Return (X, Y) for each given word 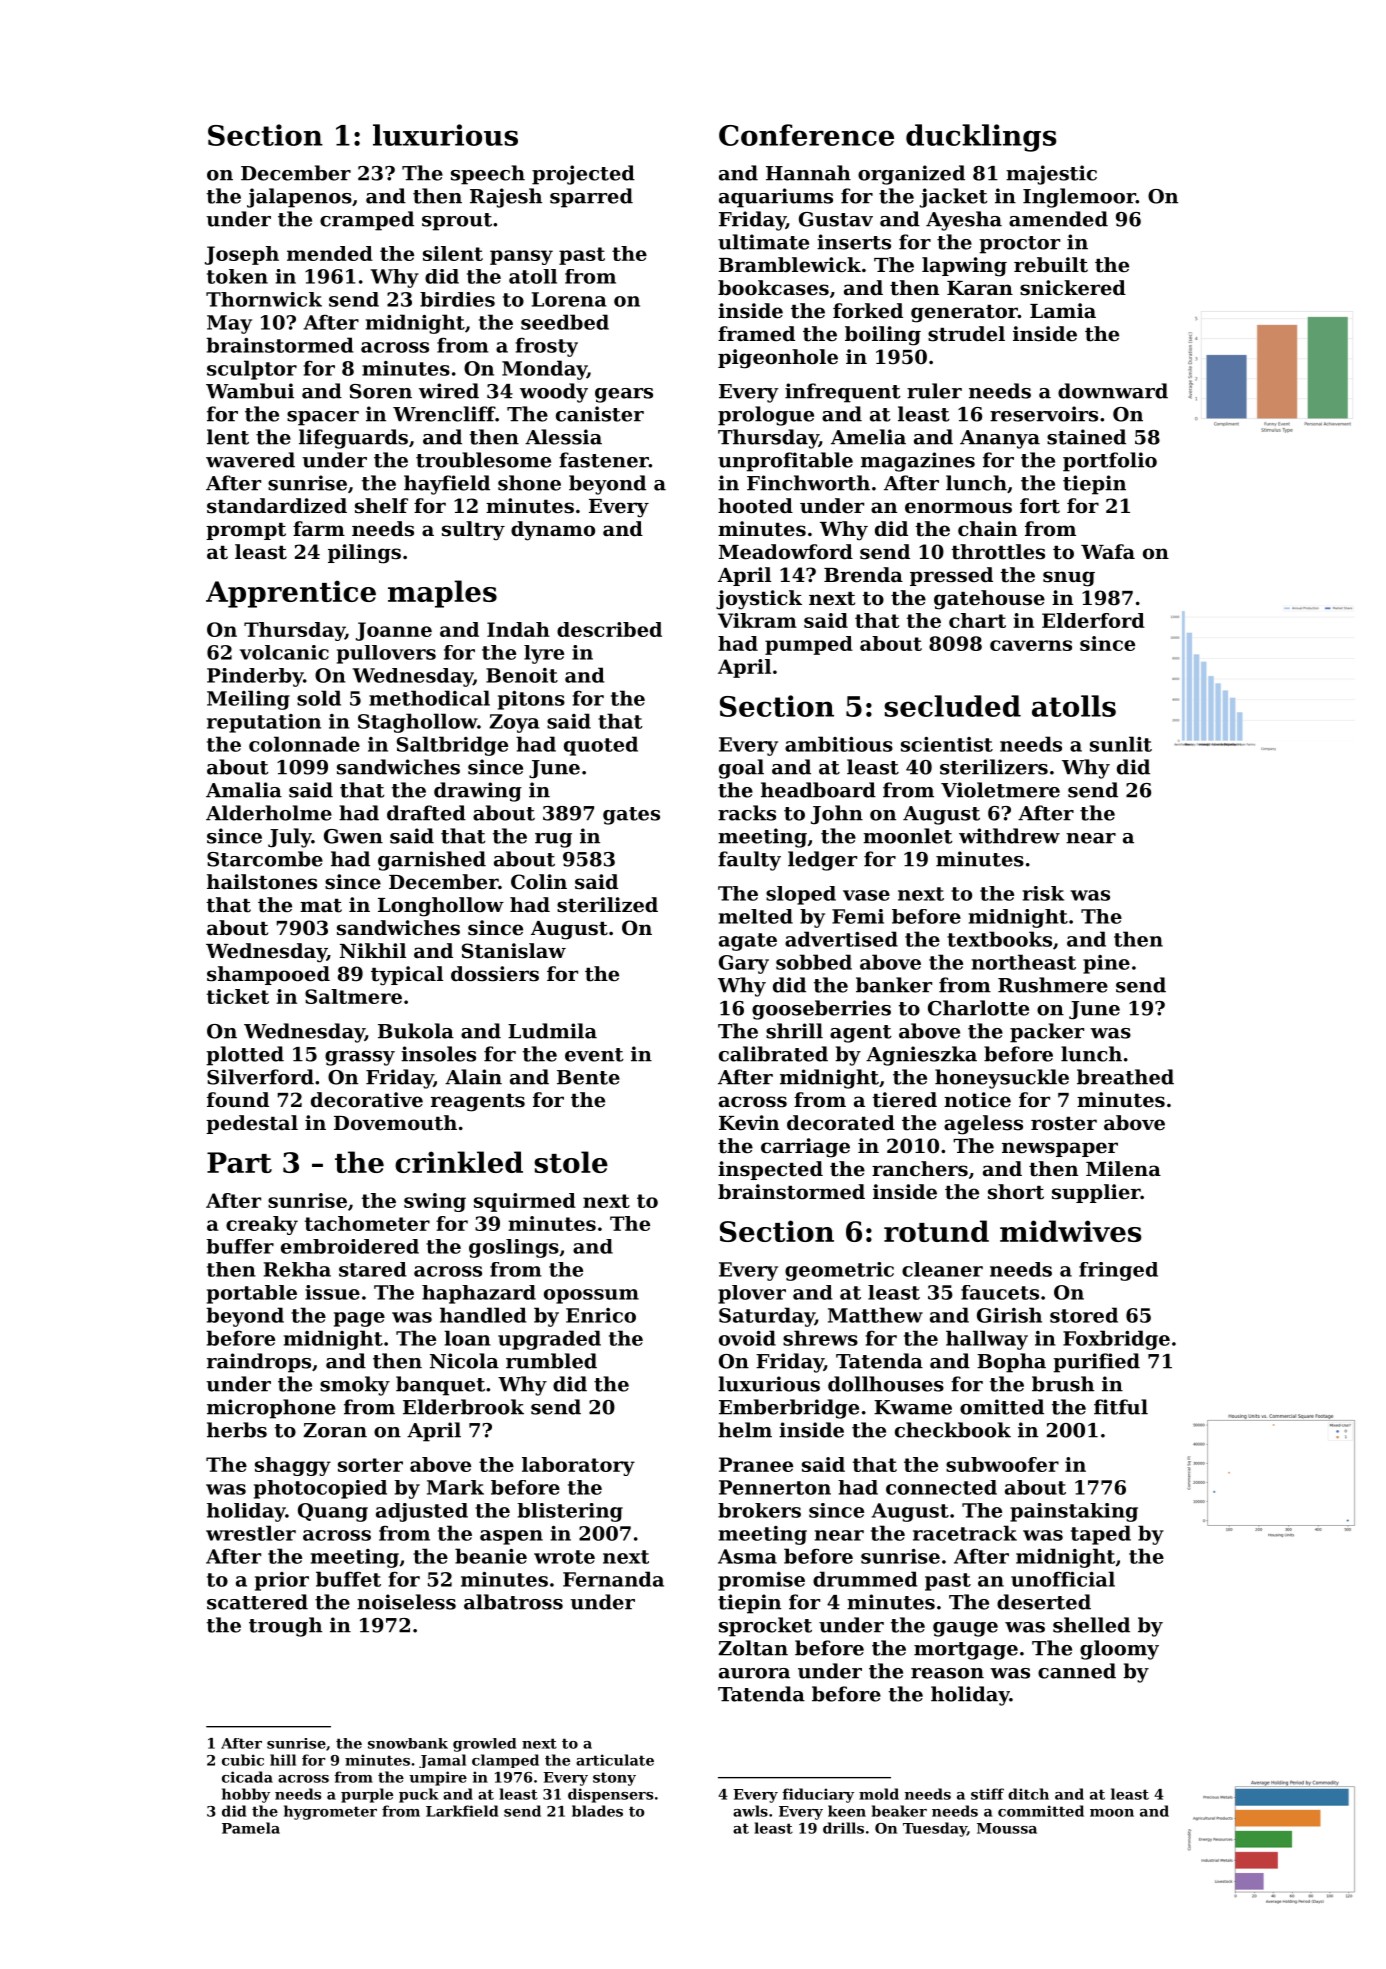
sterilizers (994, 767)
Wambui (250, 391)
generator (964, 314)
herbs (237, 1430)
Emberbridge (789, 1409)
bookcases (773, 288)
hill (283, 1760)
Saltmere (353, 996)
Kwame (913, 1407)
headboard (818, 790)
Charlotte (978, 1008)
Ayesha (964, 221)
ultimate (763, 242)
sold (319, 698)
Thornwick (264, 299)
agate (748, 942)
